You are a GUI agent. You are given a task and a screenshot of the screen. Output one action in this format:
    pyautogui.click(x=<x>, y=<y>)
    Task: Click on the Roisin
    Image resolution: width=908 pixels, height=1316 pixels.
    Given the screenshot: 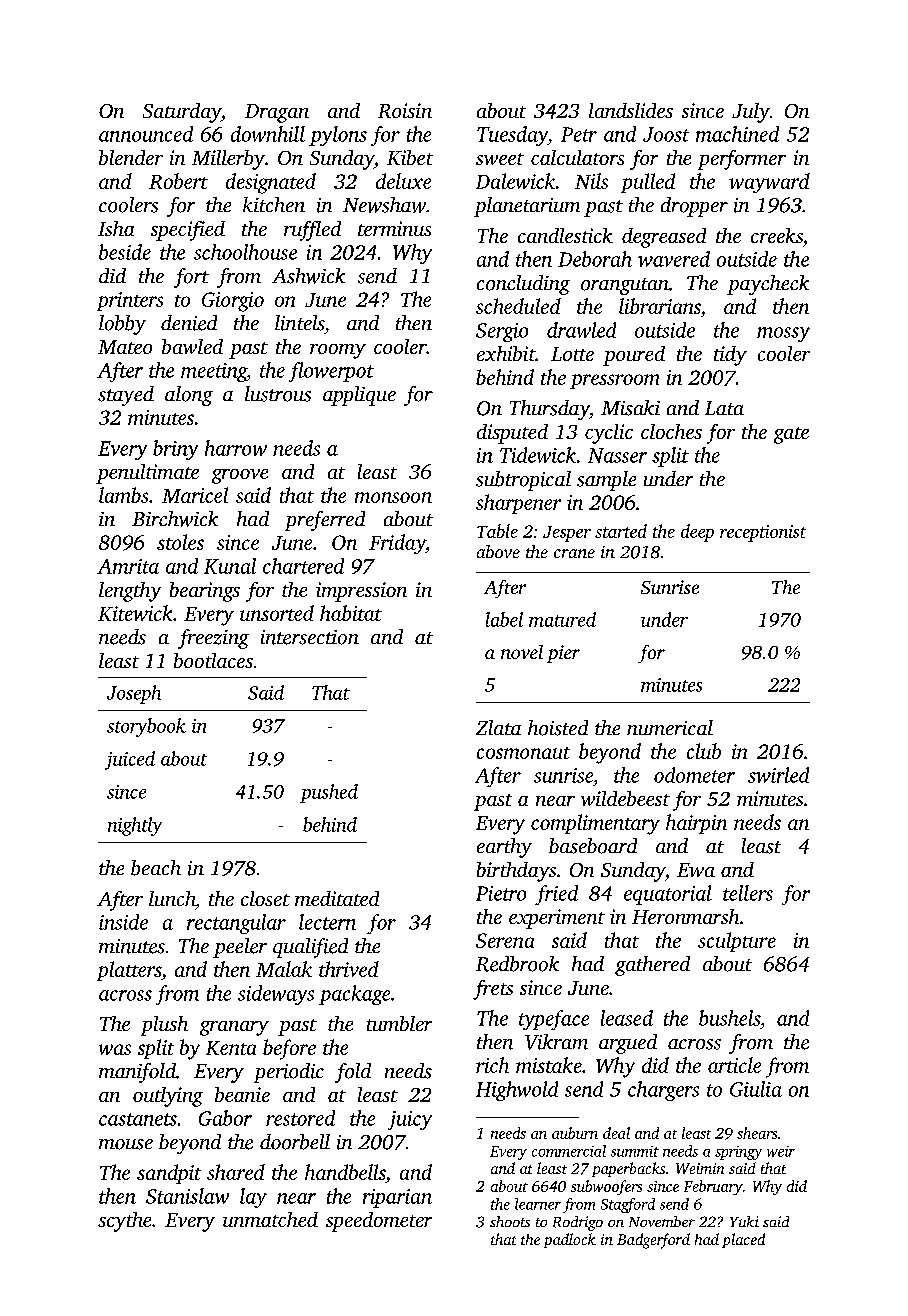 What is the action you would take?
    pyautogui.click(x=405, y=110)
